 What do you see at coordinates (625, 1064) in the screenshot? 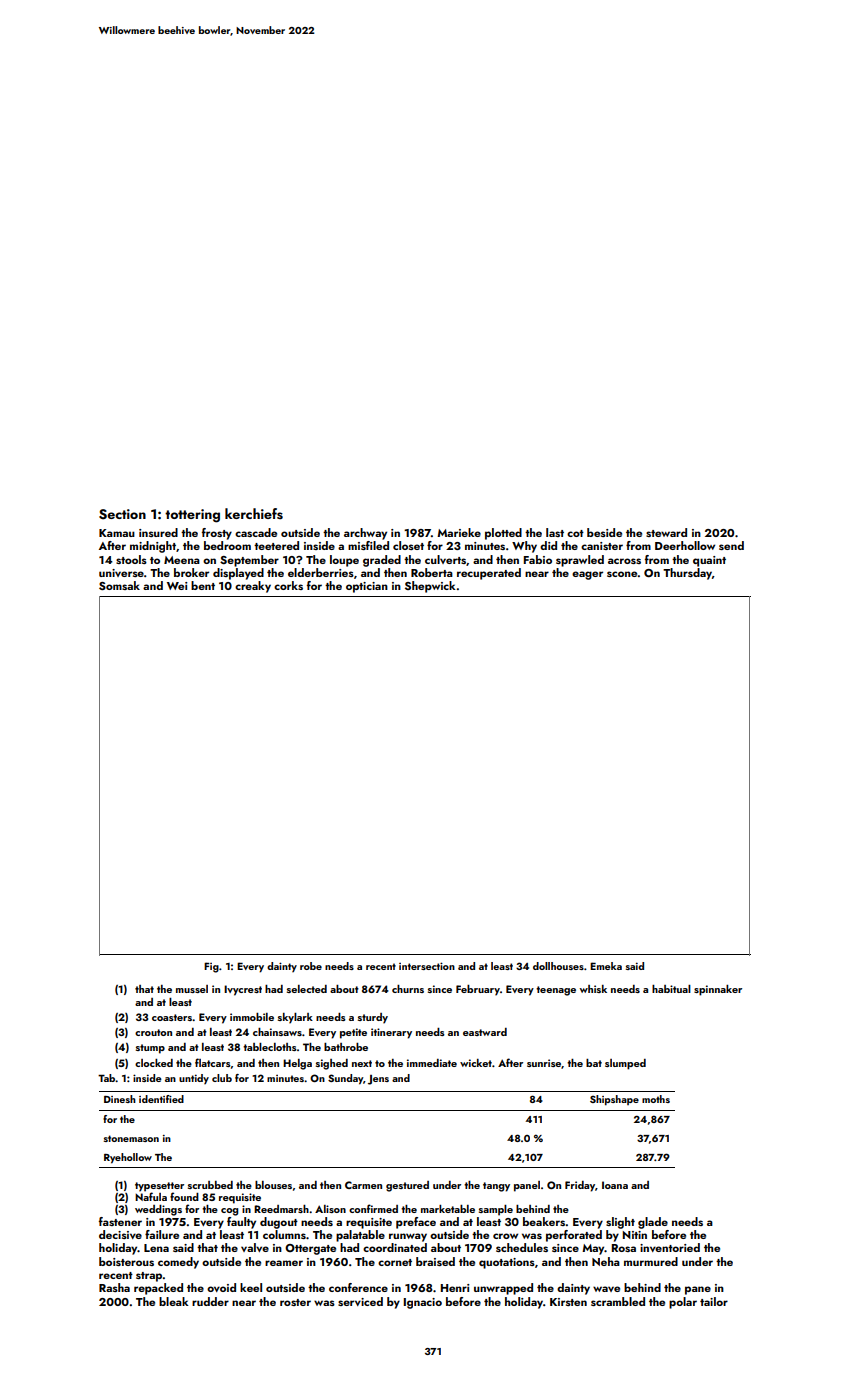
I see `slumped` at bounding box center [625, 1064].
